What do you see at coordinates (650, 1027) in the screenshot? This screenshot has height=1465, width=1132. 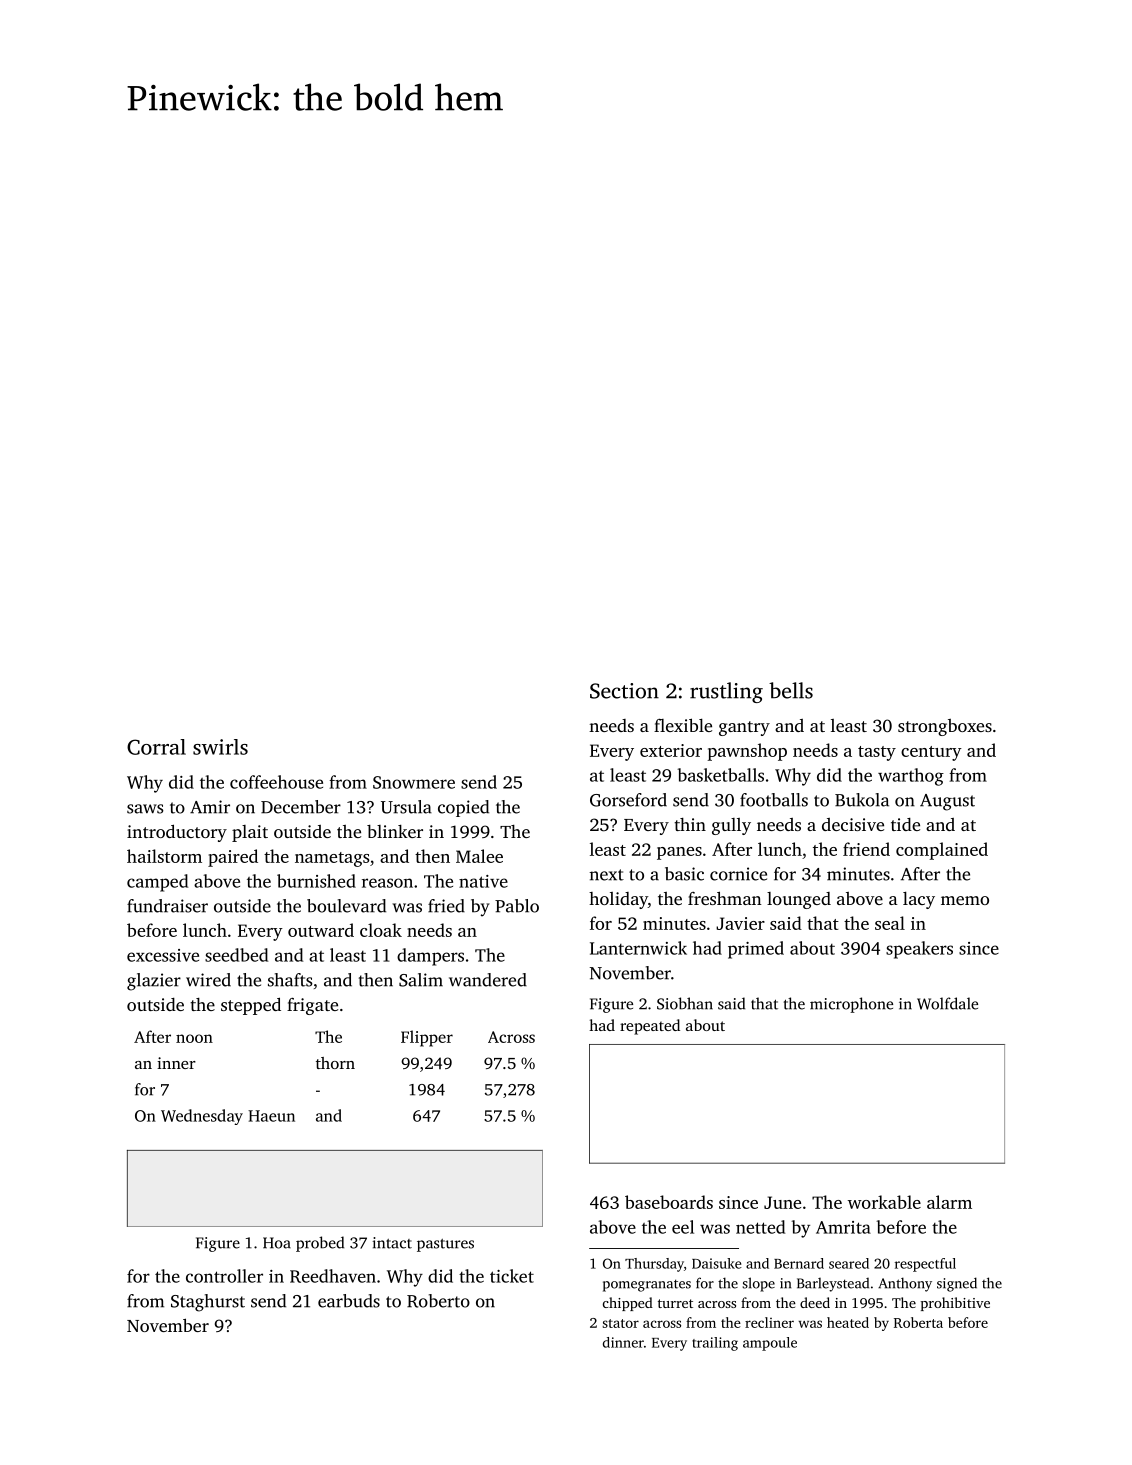 I see `repeated` at bounding box center [650, 1027].
